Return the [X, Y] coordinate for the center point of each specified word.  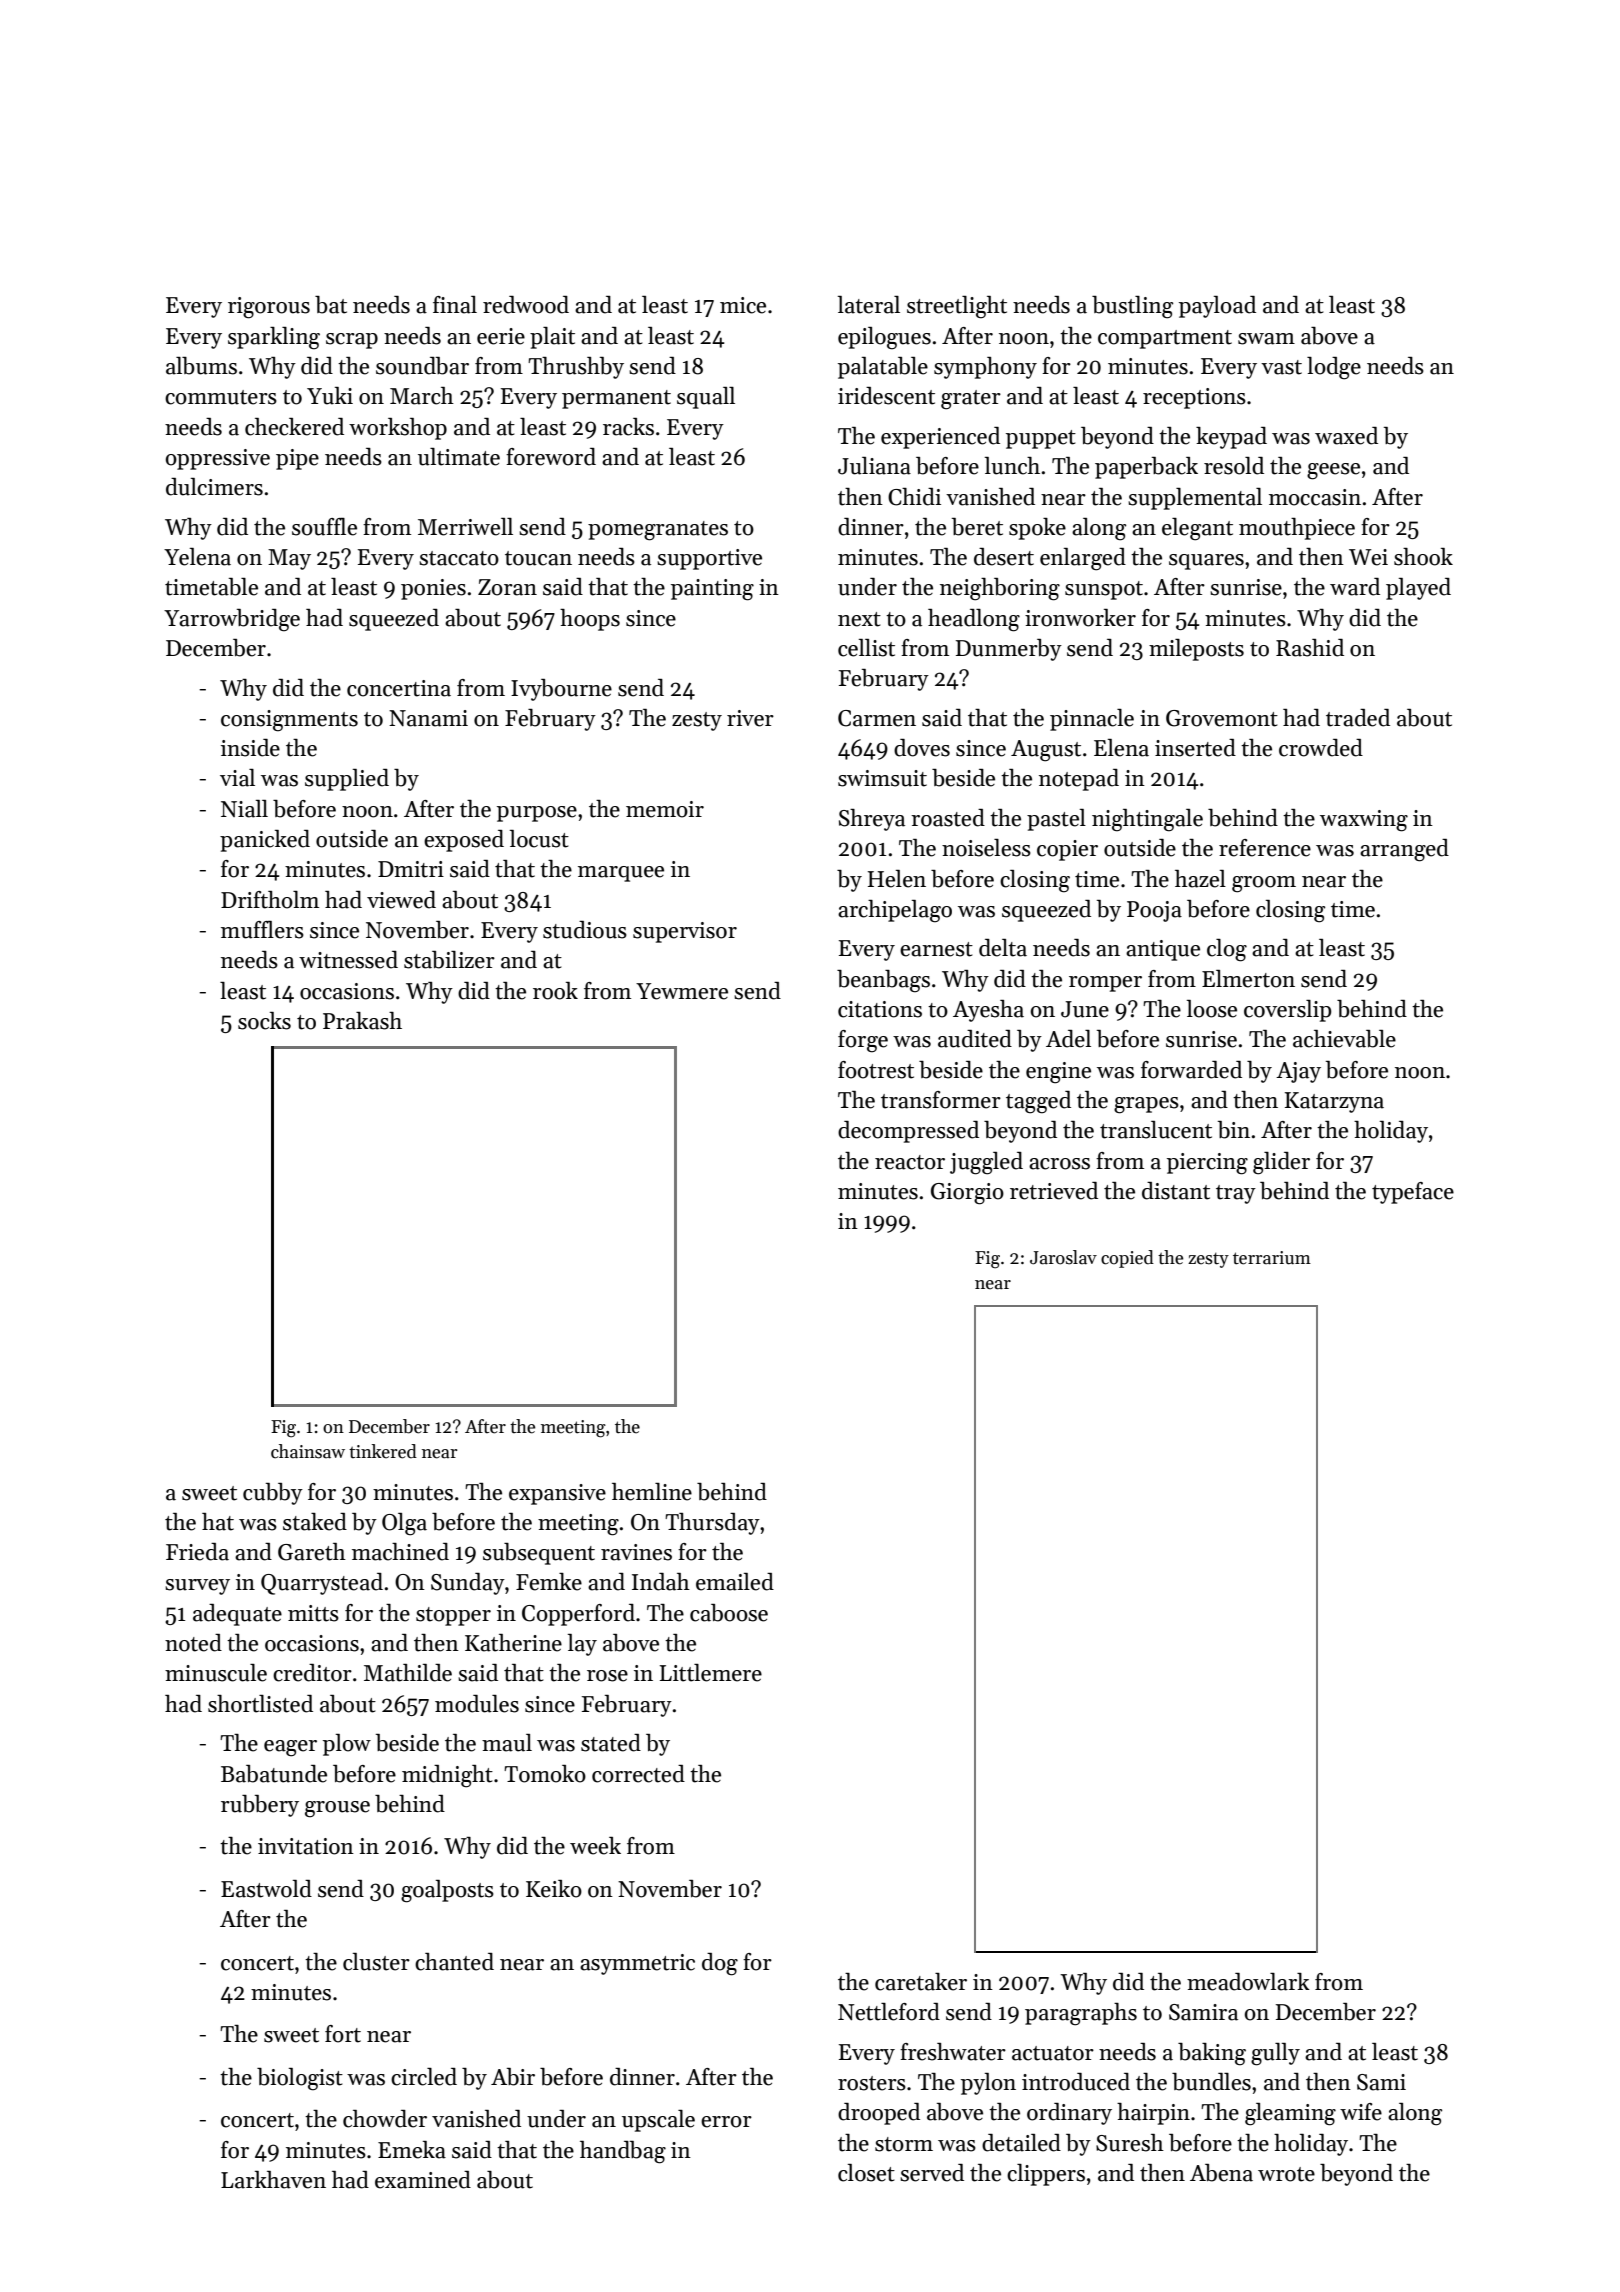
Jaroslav [1063, 1257]
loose [1212, 1009]
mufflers [262, 930]
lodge [1334, 368]
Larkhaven [273, 2180]
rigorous [269, 308]
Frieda [197, 1552]
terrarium [1272, 1258]
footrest [876, 1070]
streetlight [957, 307]
